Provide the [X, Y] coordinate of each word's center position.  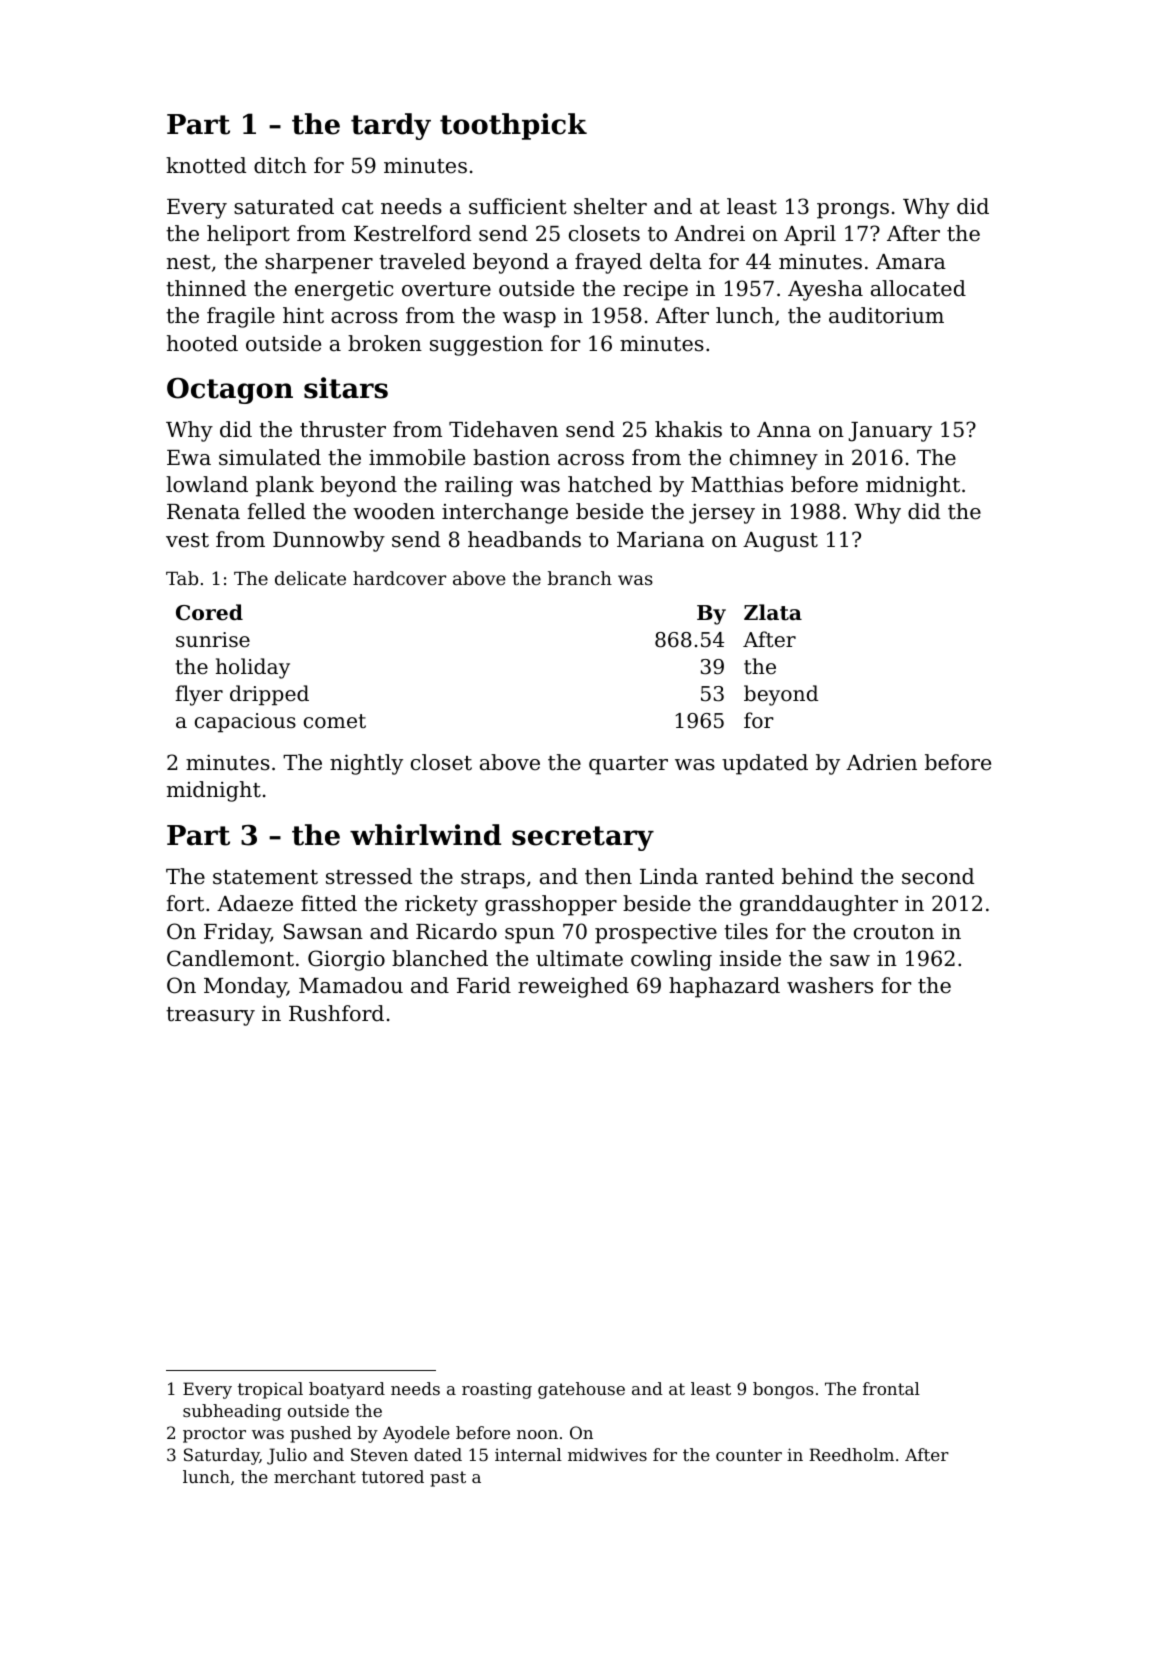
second [938, 876]
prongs [853, 211]
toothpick [513, 126]
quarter [628, 765]
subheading [232, 1412]
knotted [206, 165]
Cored [209, 612]
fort [185, 903]
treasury [210, 1016]
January [890, 432]
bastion [511, 457]
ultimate [579, 958]
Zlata [773, 612]
